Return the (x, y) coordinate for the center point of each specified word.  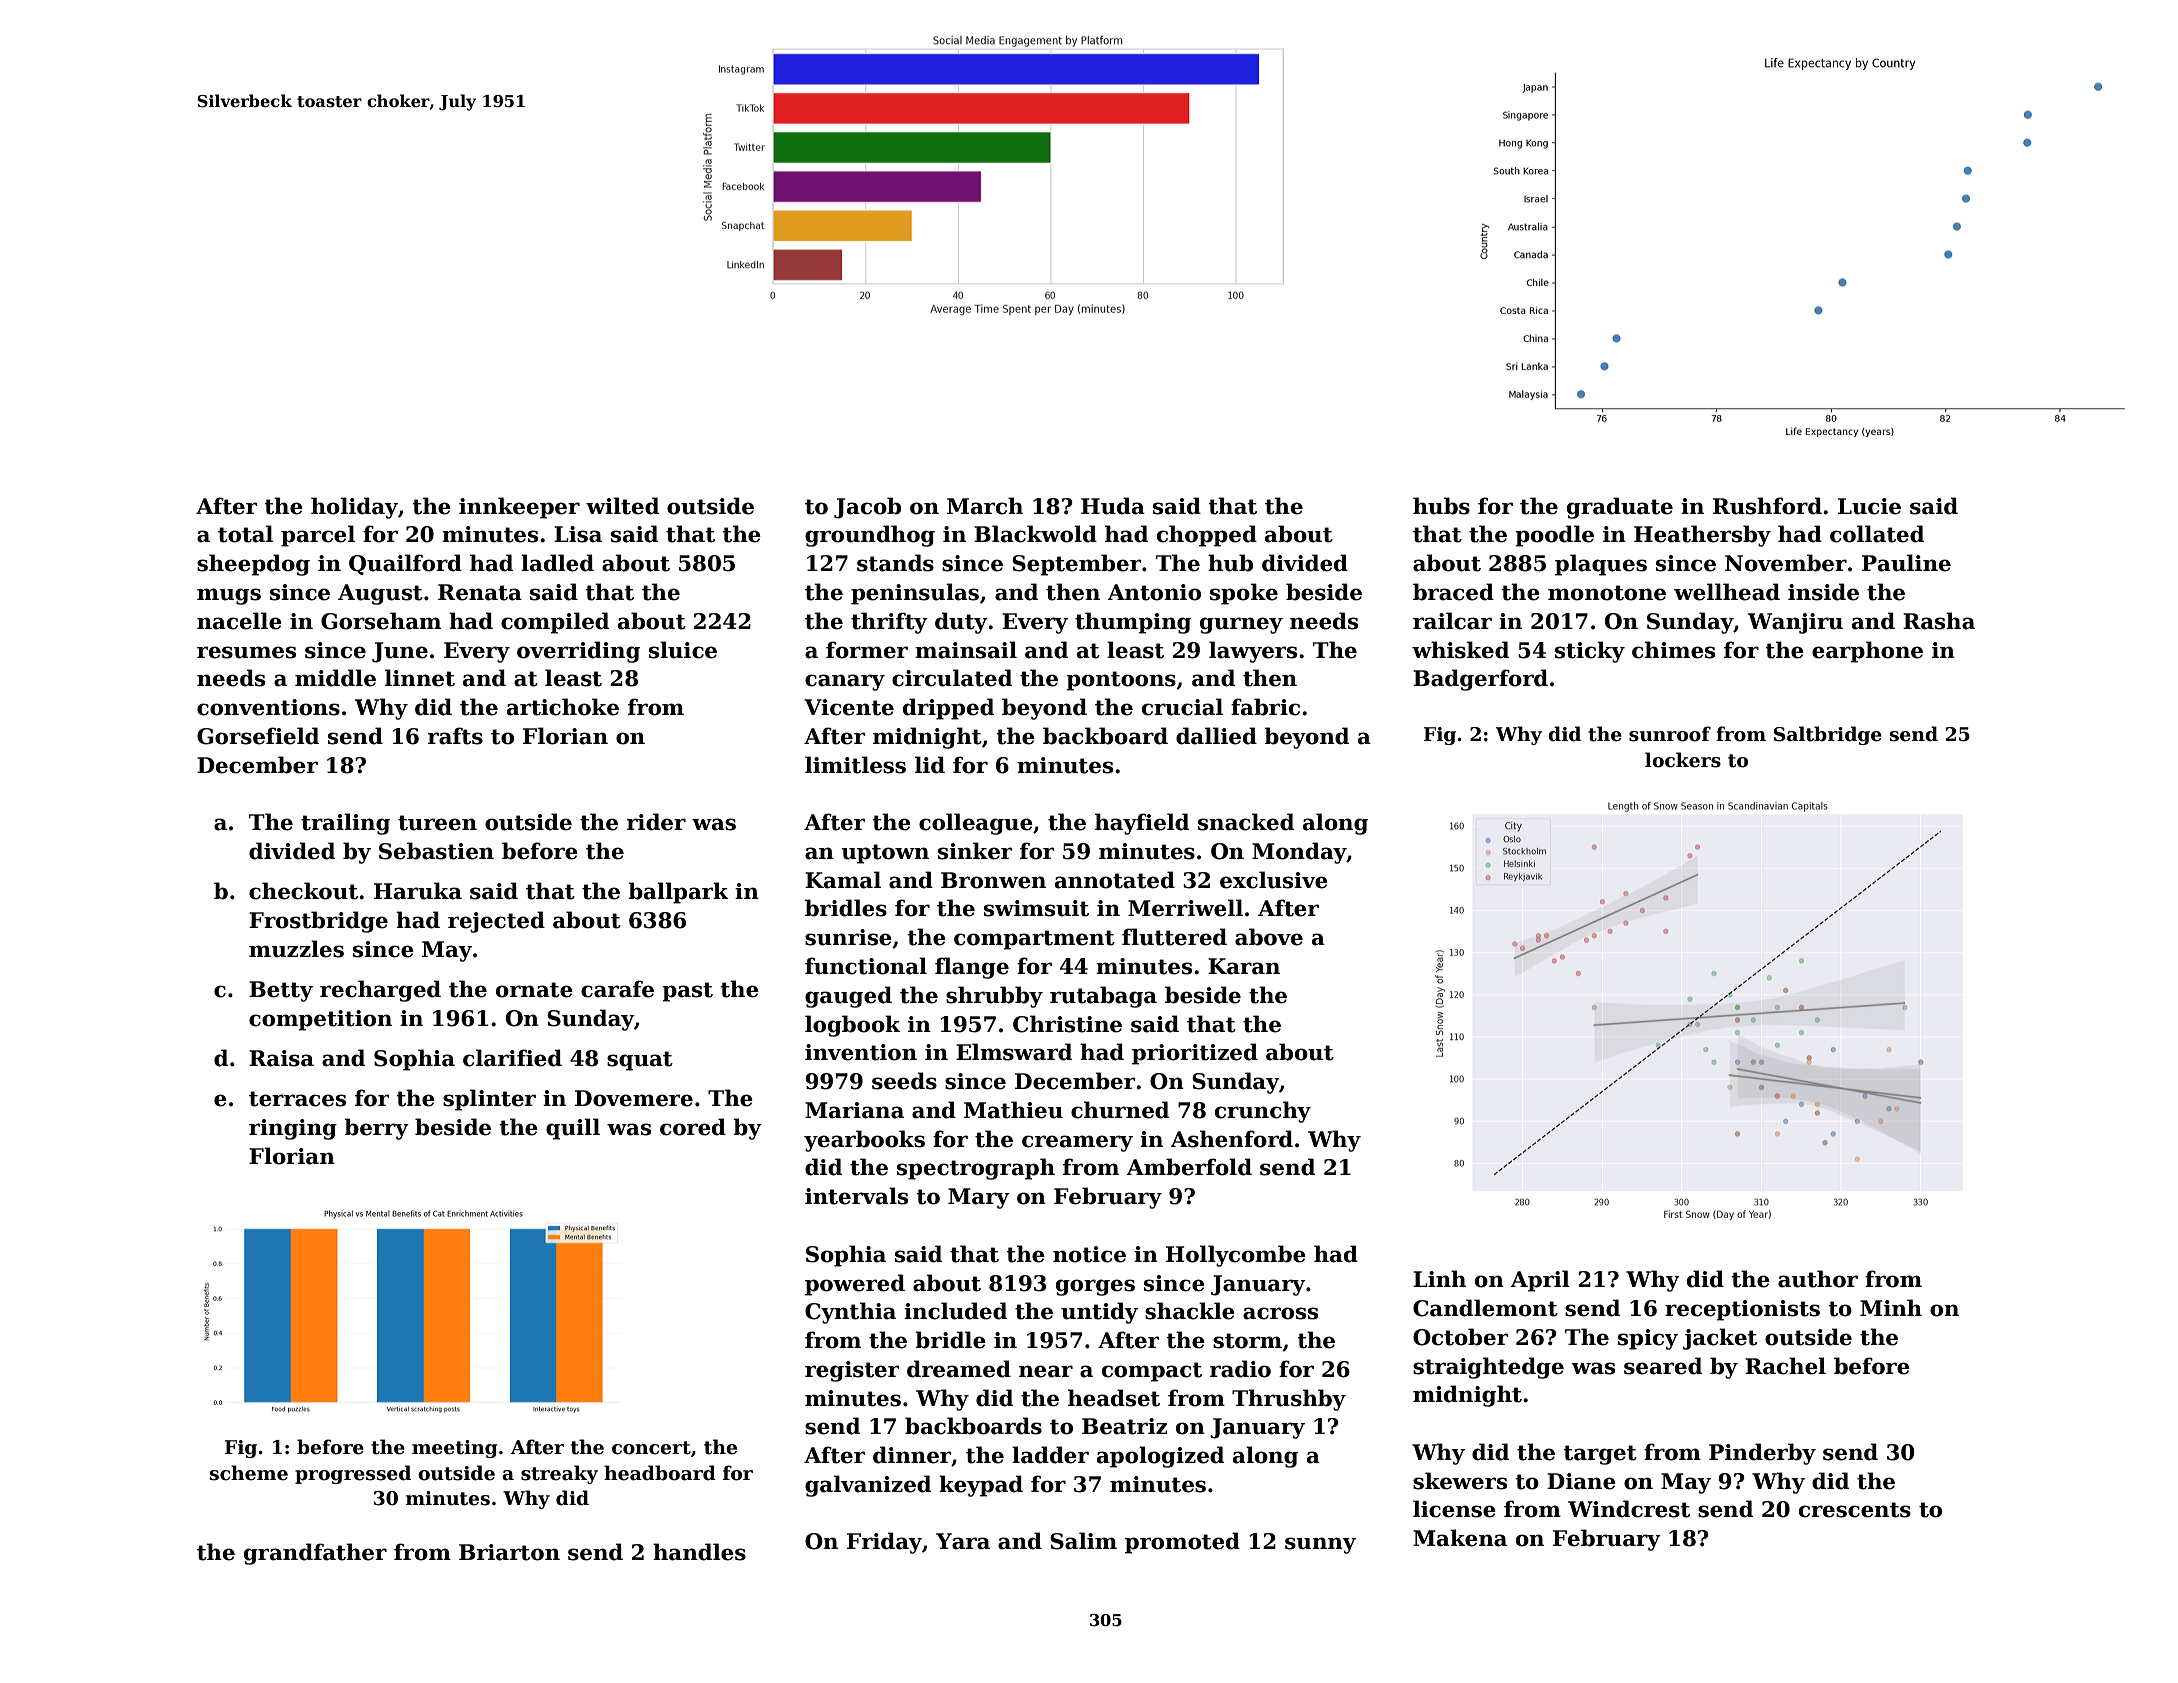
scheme (249, 1473)
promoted (1182, 1543)
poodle (1554, 536)
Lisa (578, 534)
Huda (1113, 506)
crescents (1855, 1510)
